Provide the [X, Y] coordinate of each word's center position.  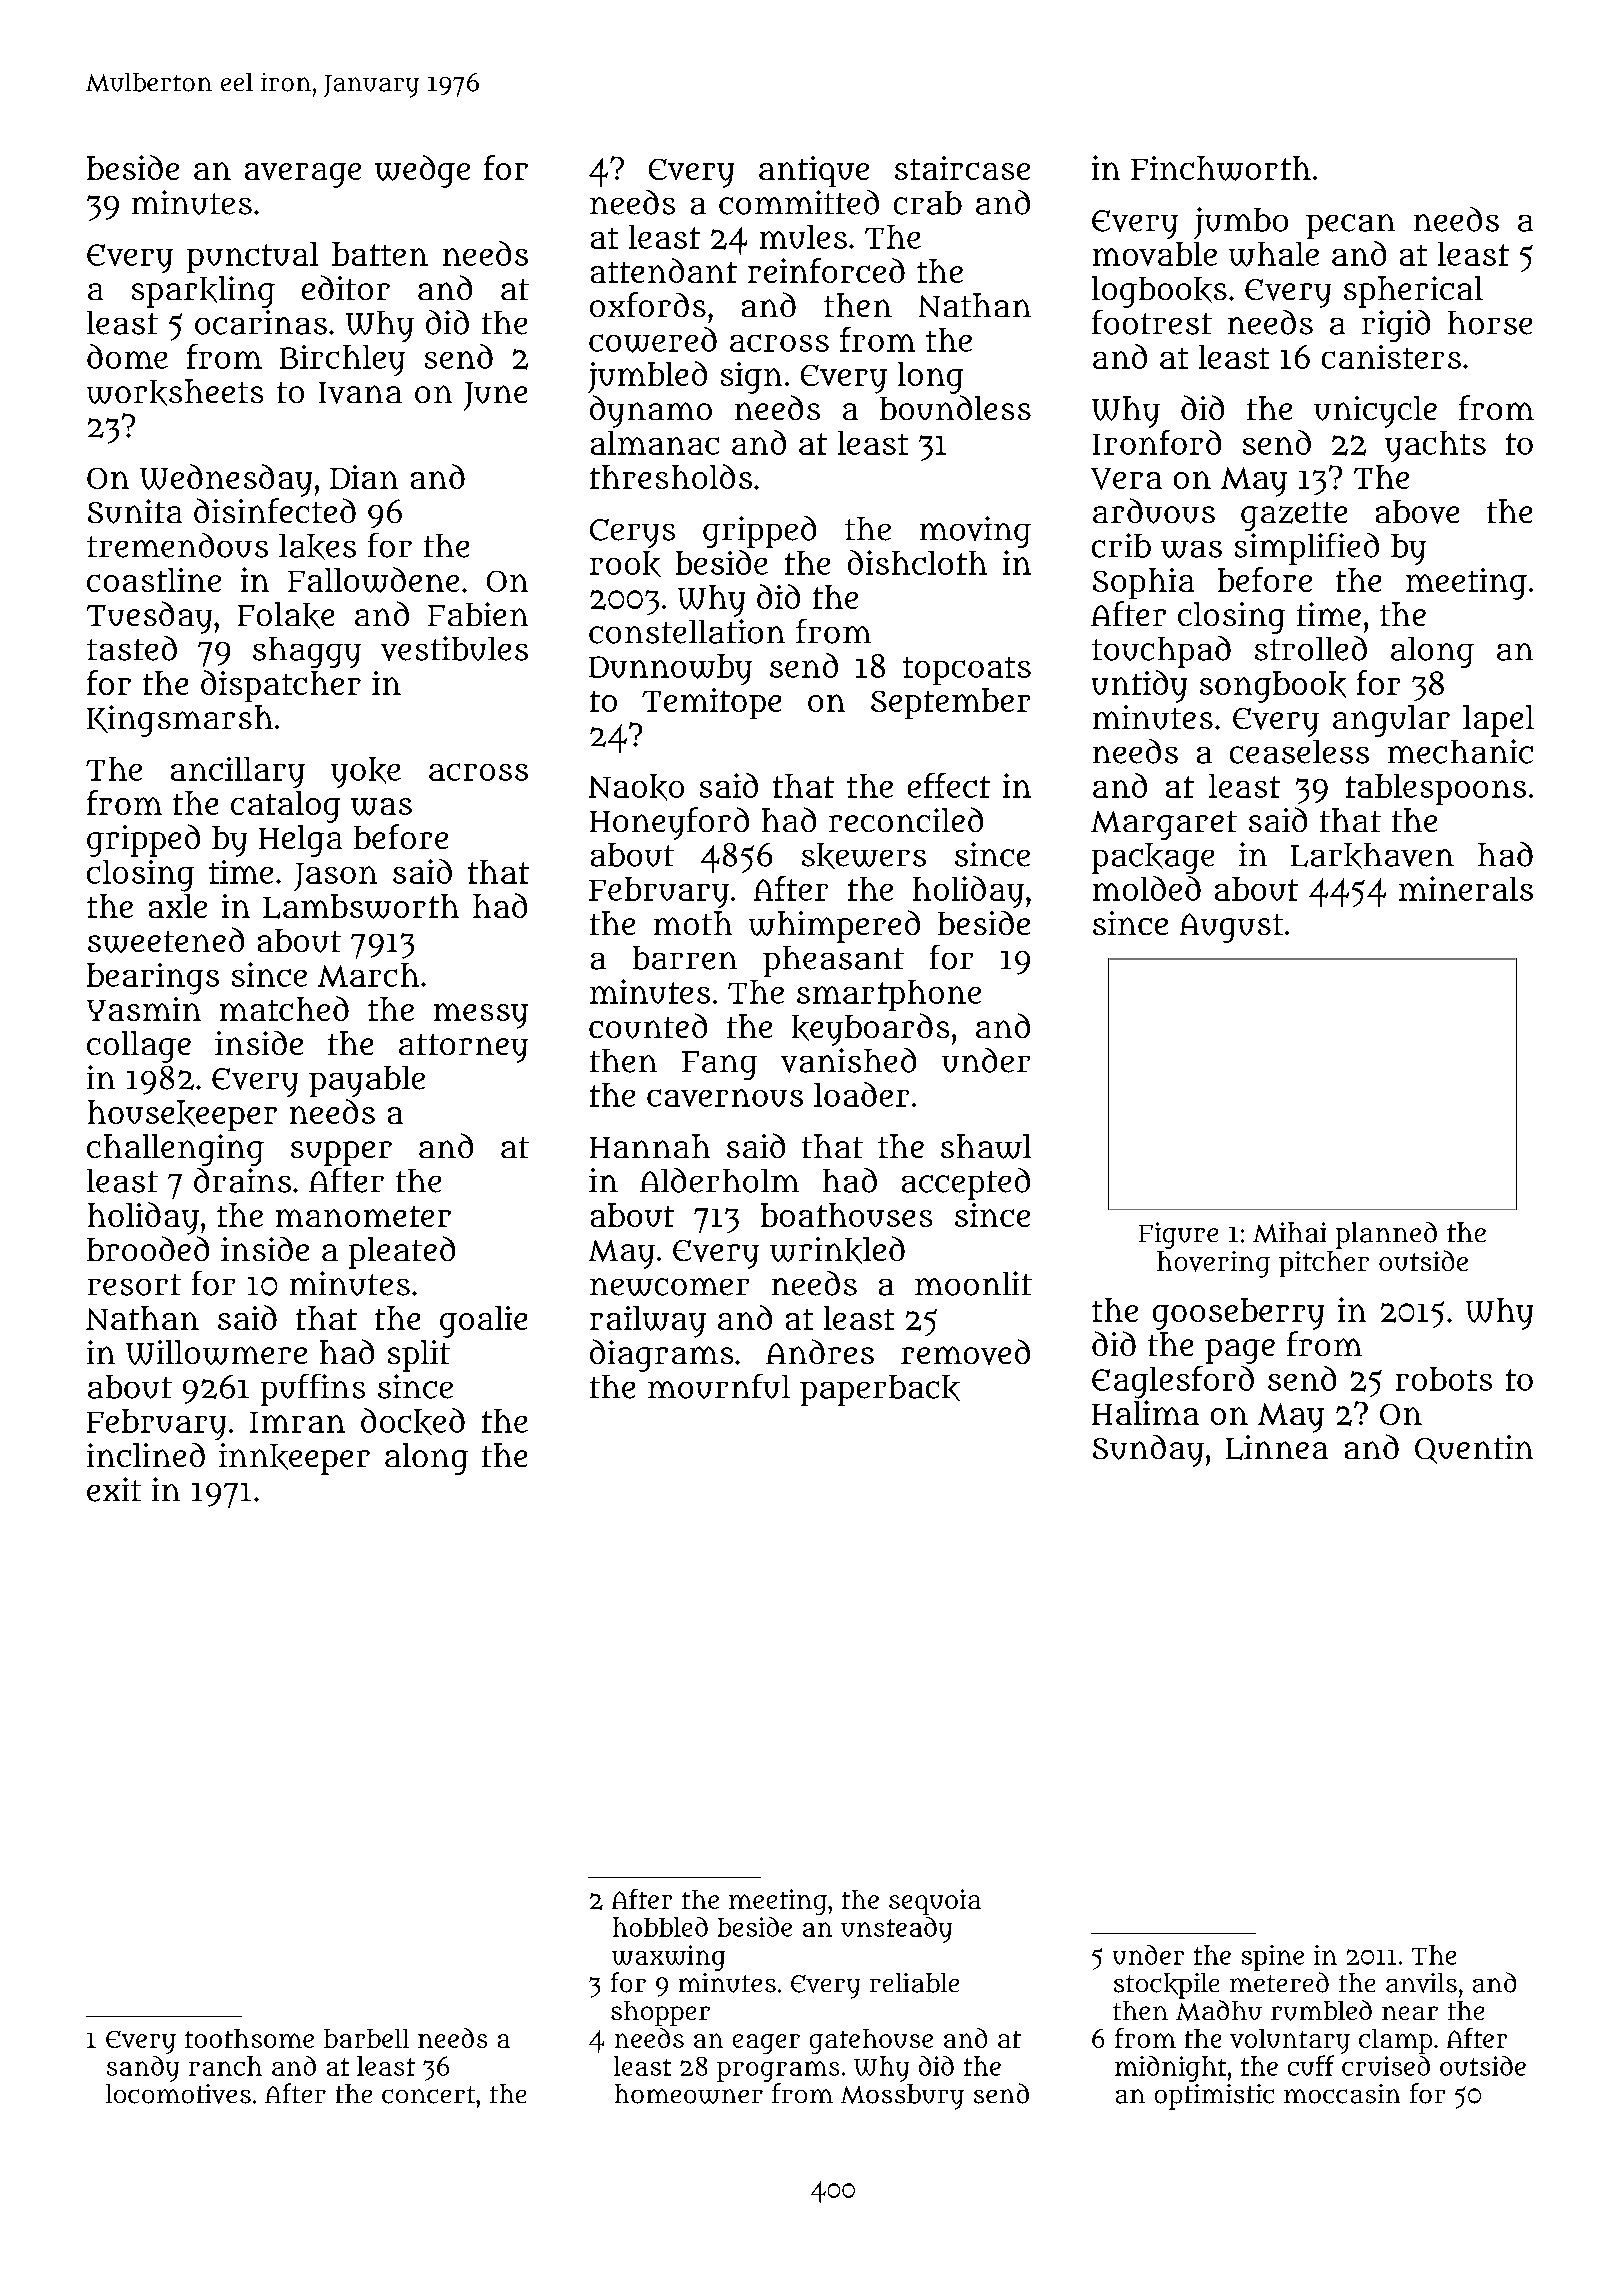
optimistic [1214, 2097]
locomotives [178, 2094]
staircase [962, 168]
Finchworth [1221, 168]
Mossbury [902, 2097]
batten [380, 254]
